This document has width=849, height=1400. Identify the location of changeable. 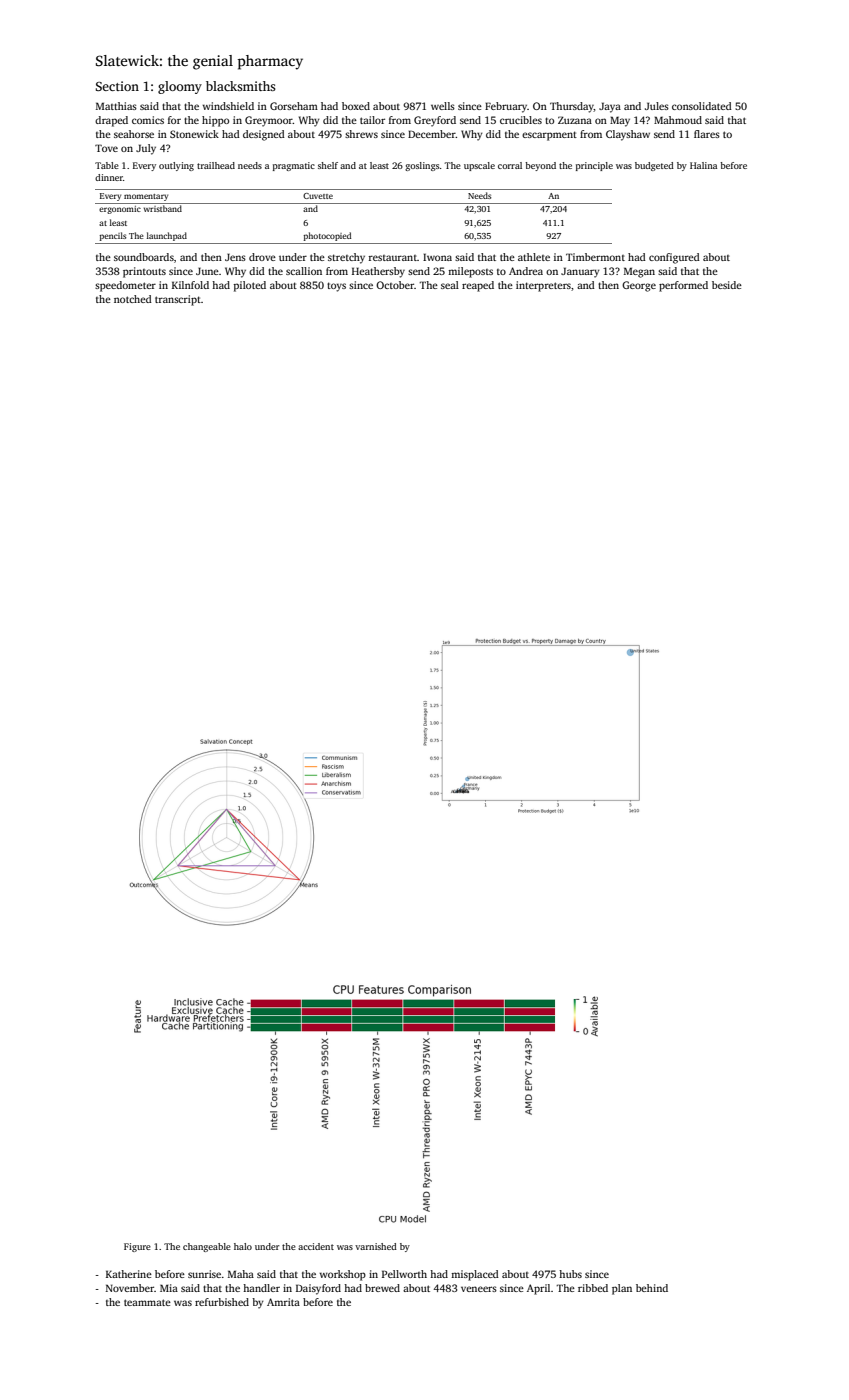
(207, 1247).
